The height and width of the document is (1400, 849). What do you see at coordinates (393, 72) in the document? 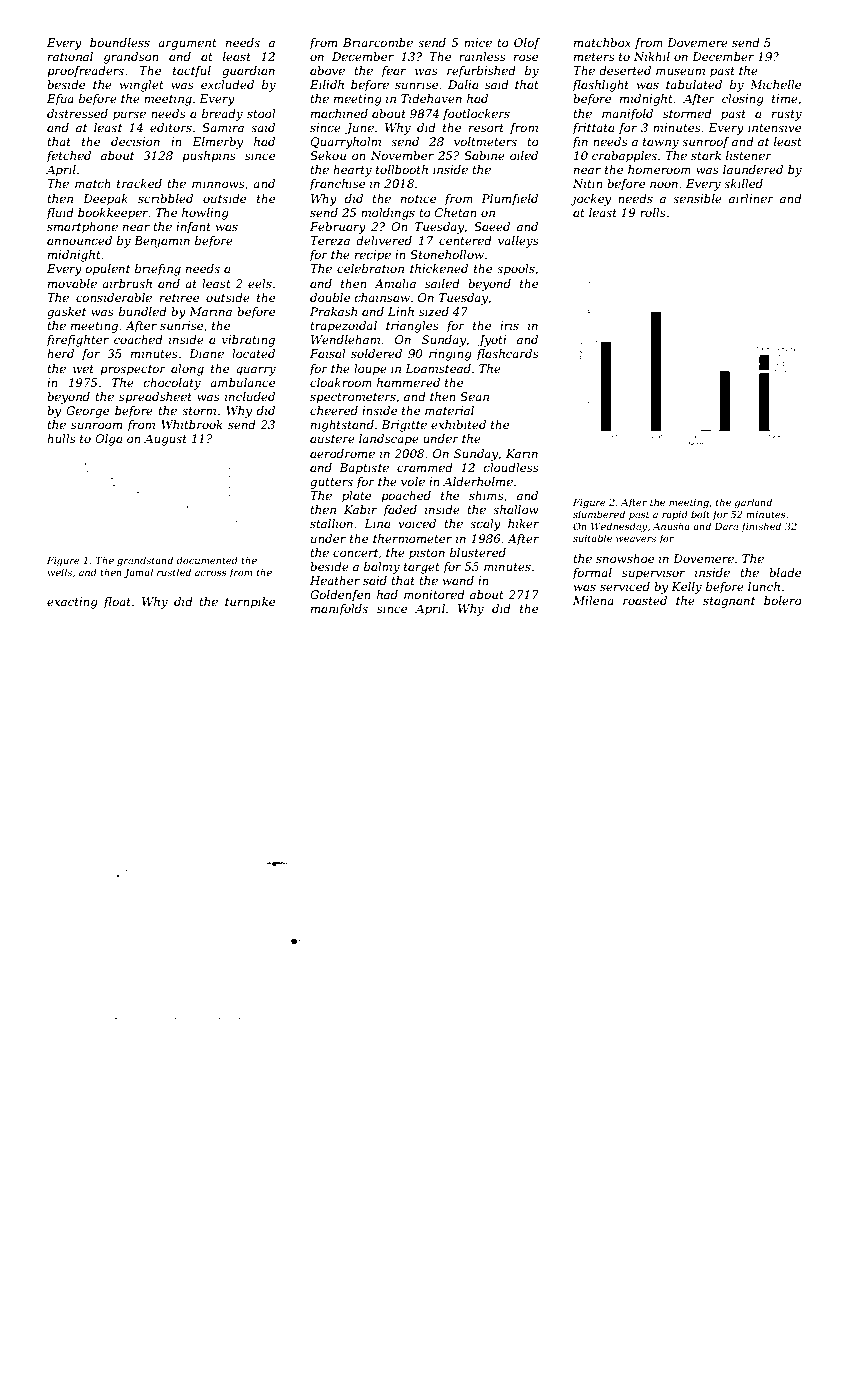
I see `fear` at bounding box center [393, 72].
